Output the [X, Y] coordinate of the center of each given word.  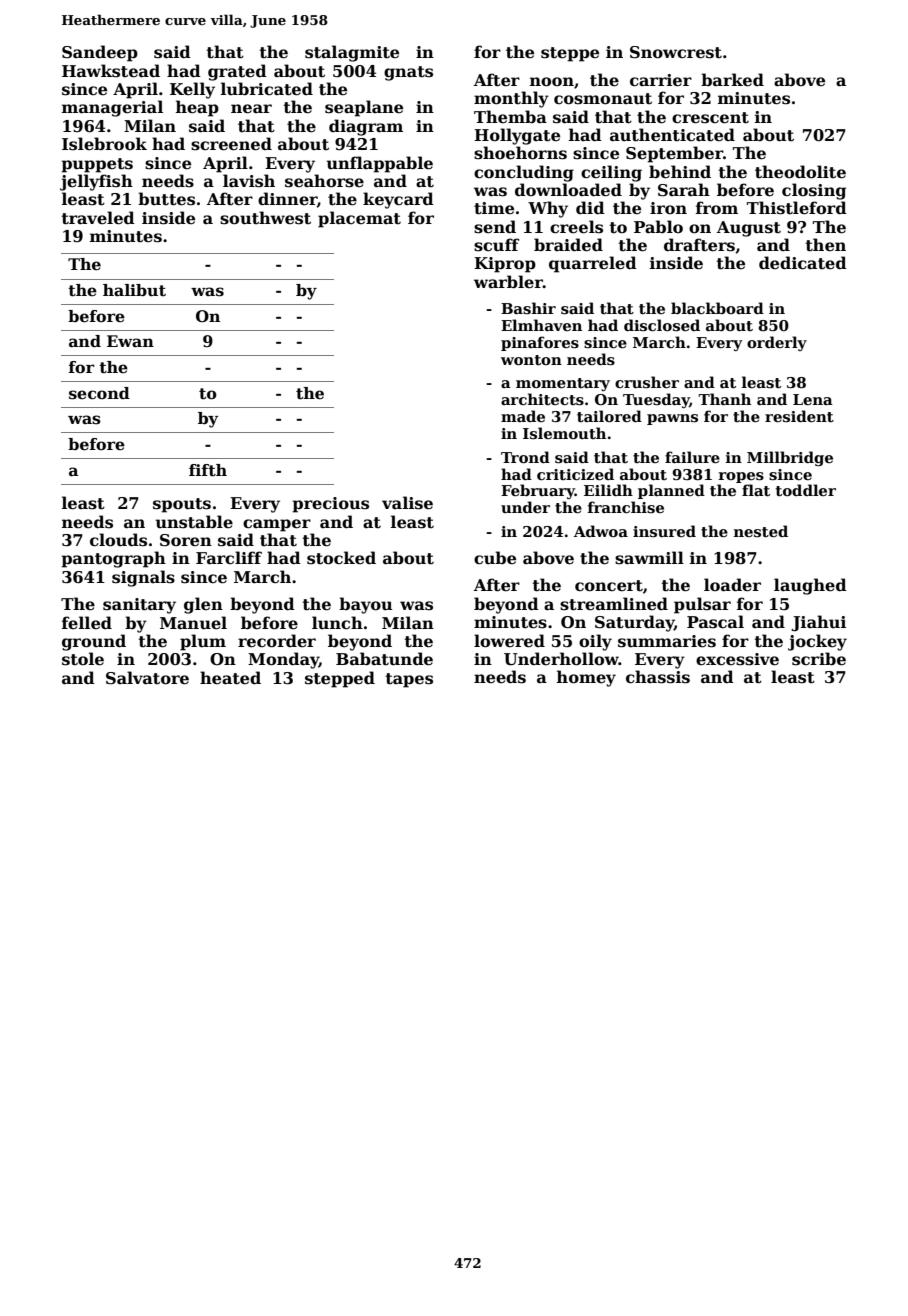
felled [87, 623]
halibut [134, 290]
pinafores [540, 343]
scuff [496, 245]
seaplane [364, 108]
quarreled [593, 264]
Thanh [724, 399]
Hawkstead [111, 71]
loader [732, 585]
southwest [265, 218]
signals [143, 578]
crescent [710, 118]
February [538, 491]
